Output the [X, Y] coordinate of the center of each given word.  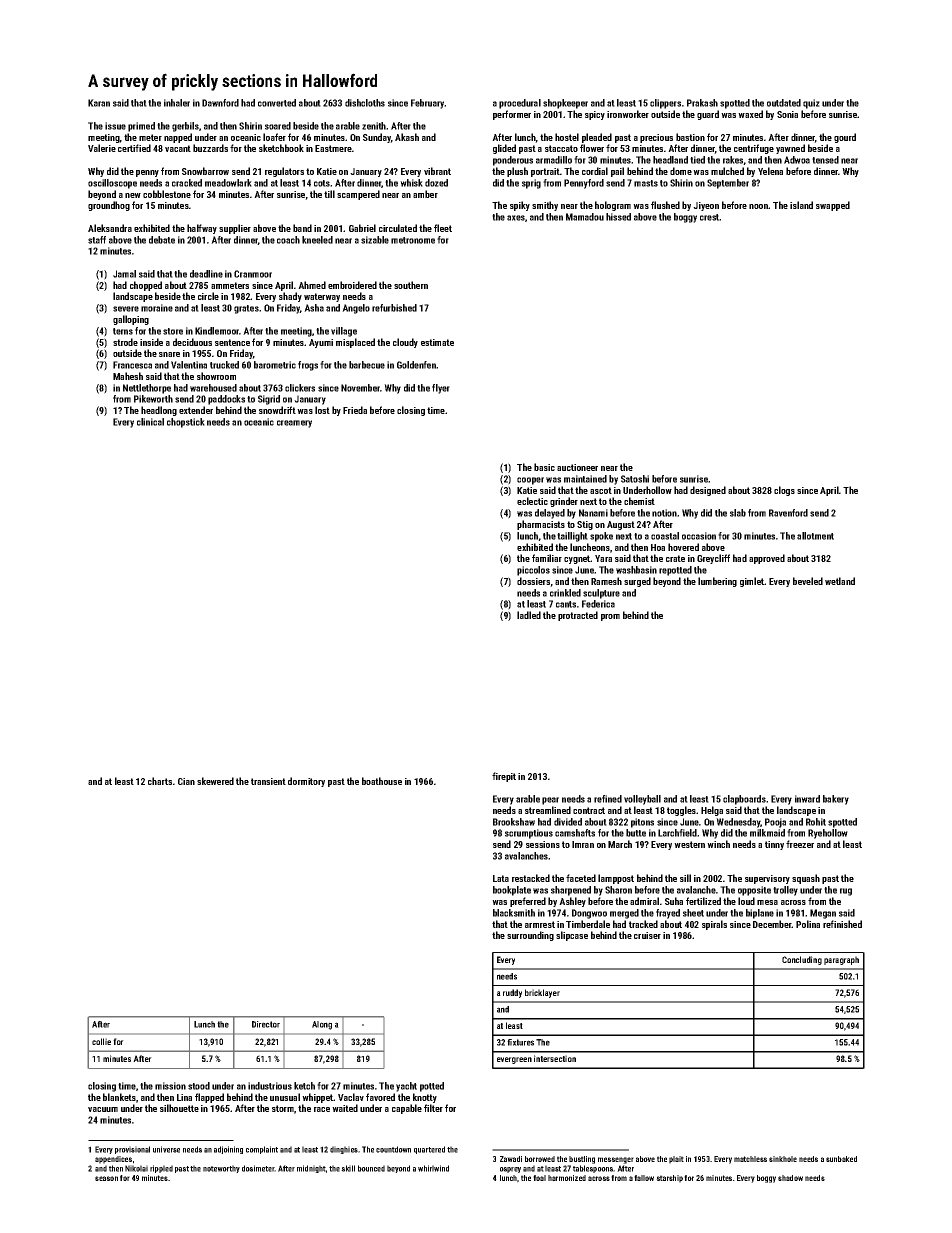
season [106, 1178]
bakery [836, 800]
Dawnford [220, 103]
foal [539, 1178]
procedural [520, 104]
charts [160, 781]
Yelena [770, 171]
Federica [598, 604]
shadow [790, 1178]
